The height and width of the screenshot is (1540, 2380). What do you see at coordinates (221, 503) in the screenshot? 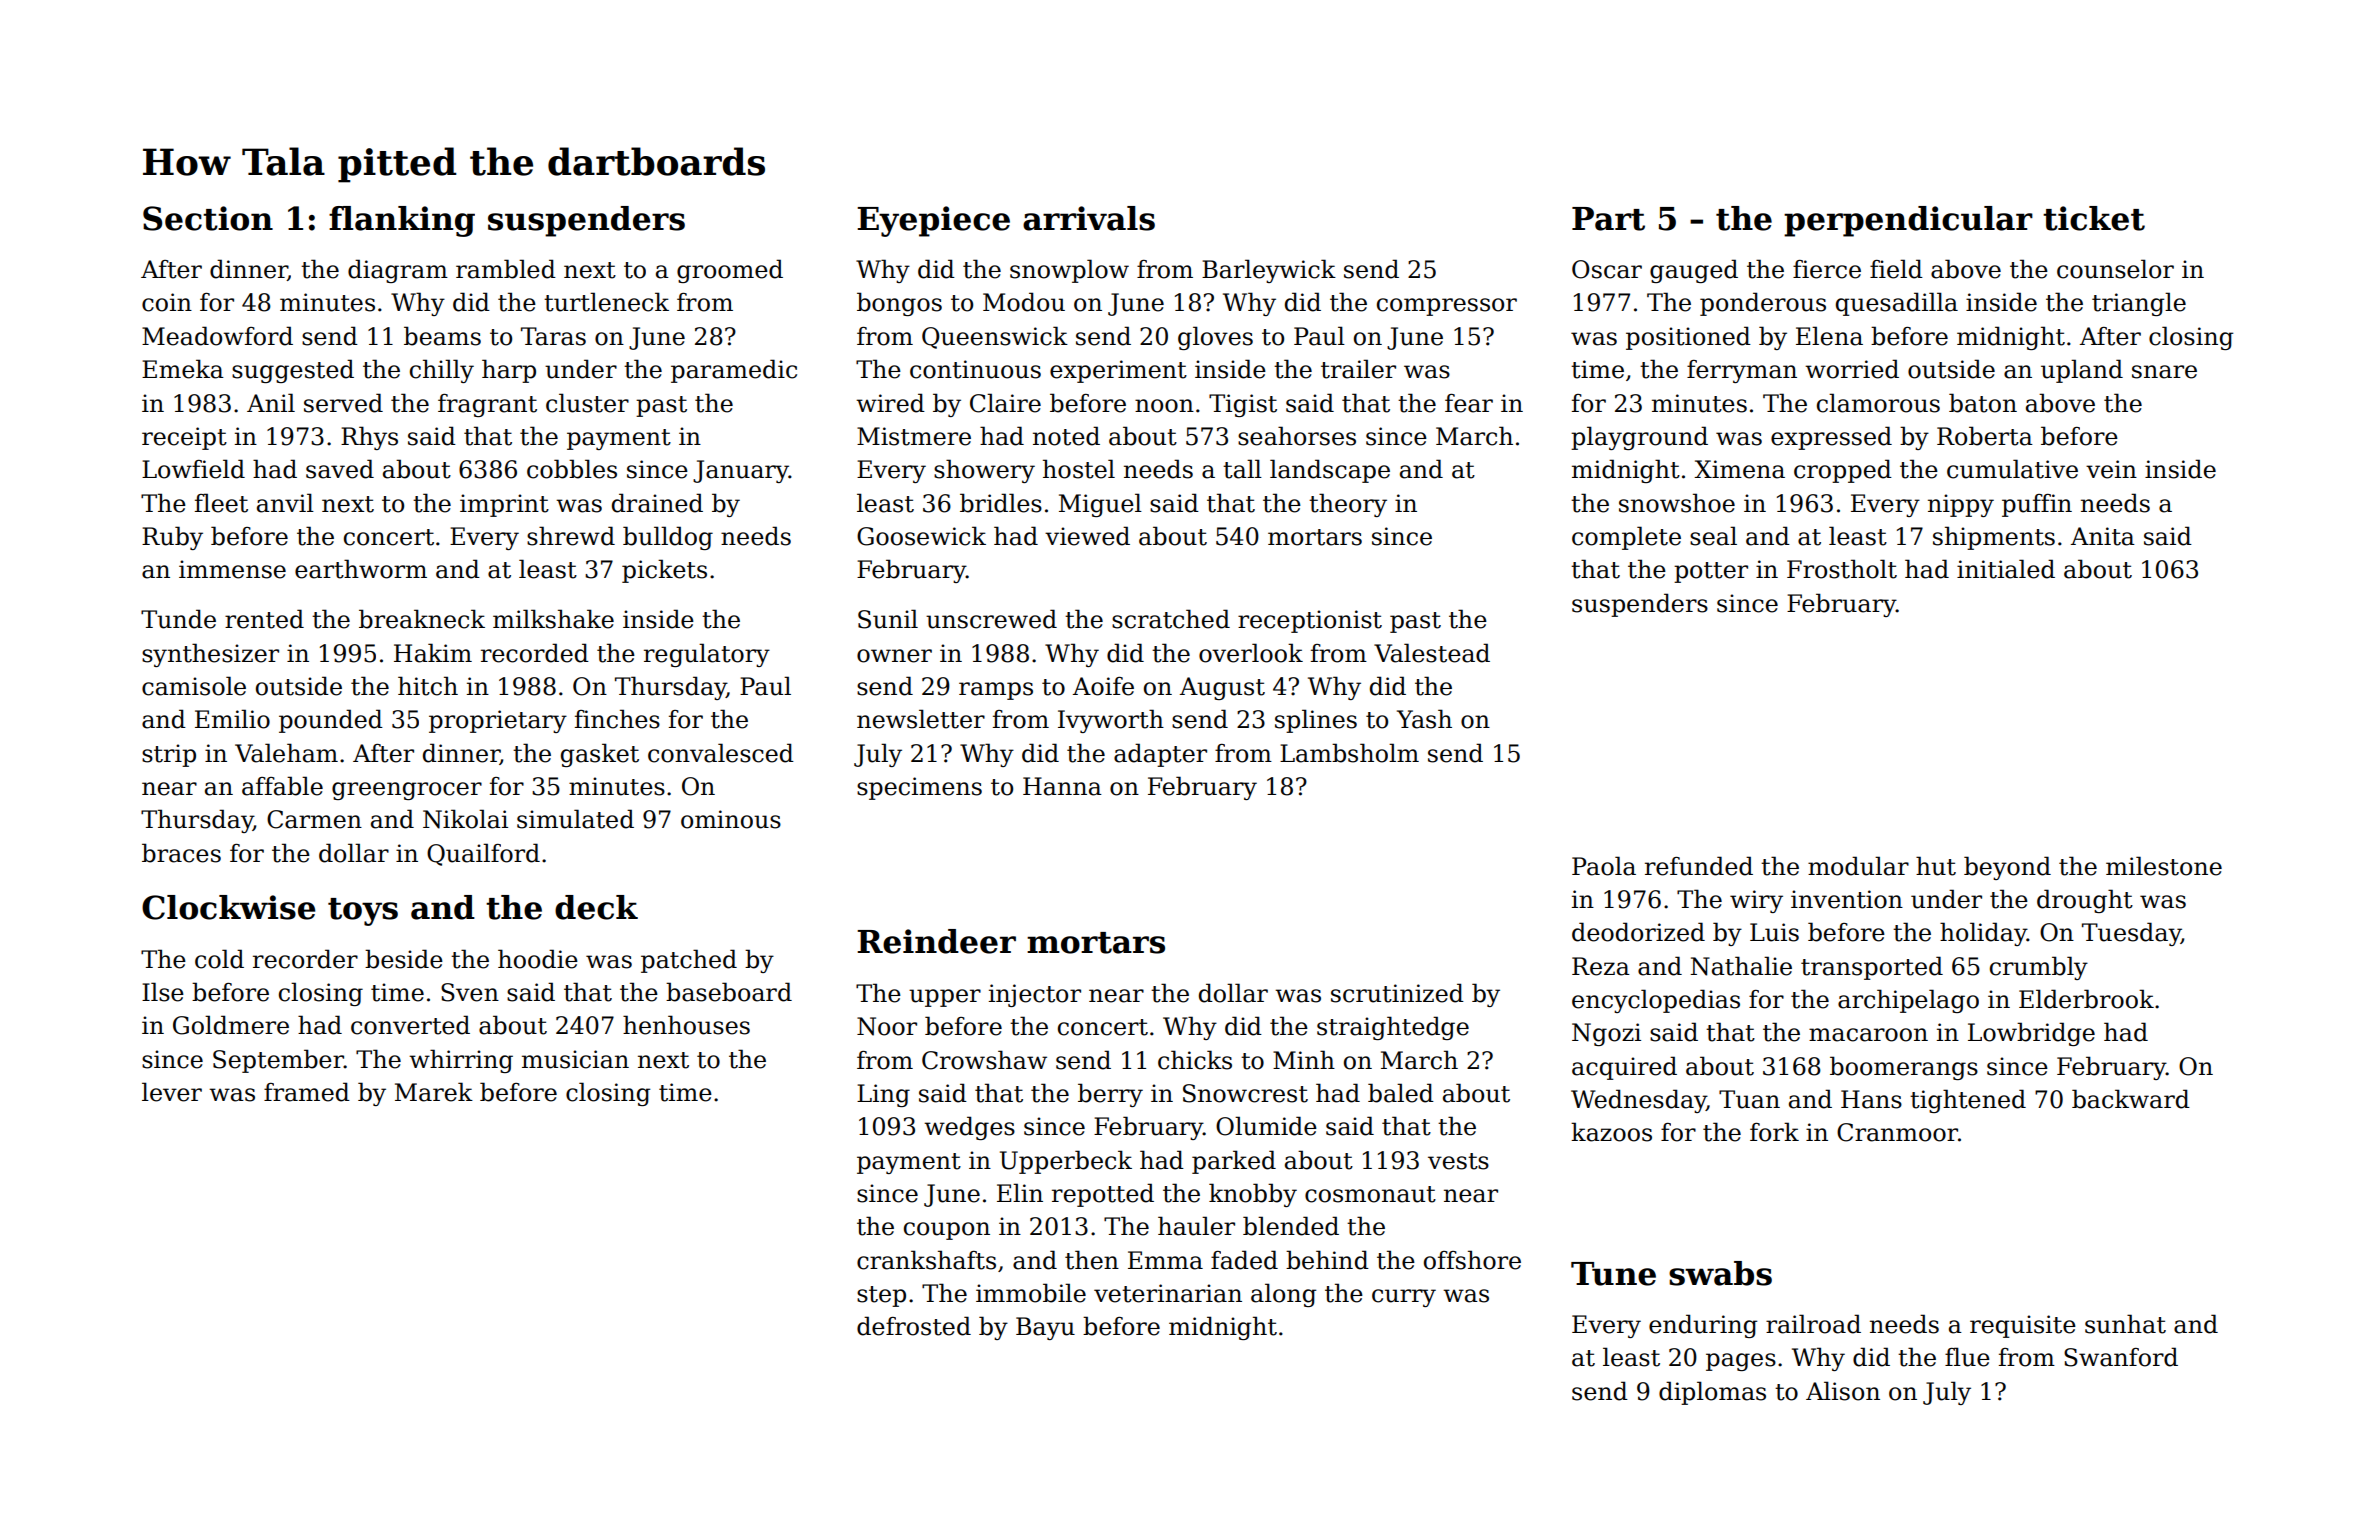
I see `fleet` at bounding box center [221, 503].
